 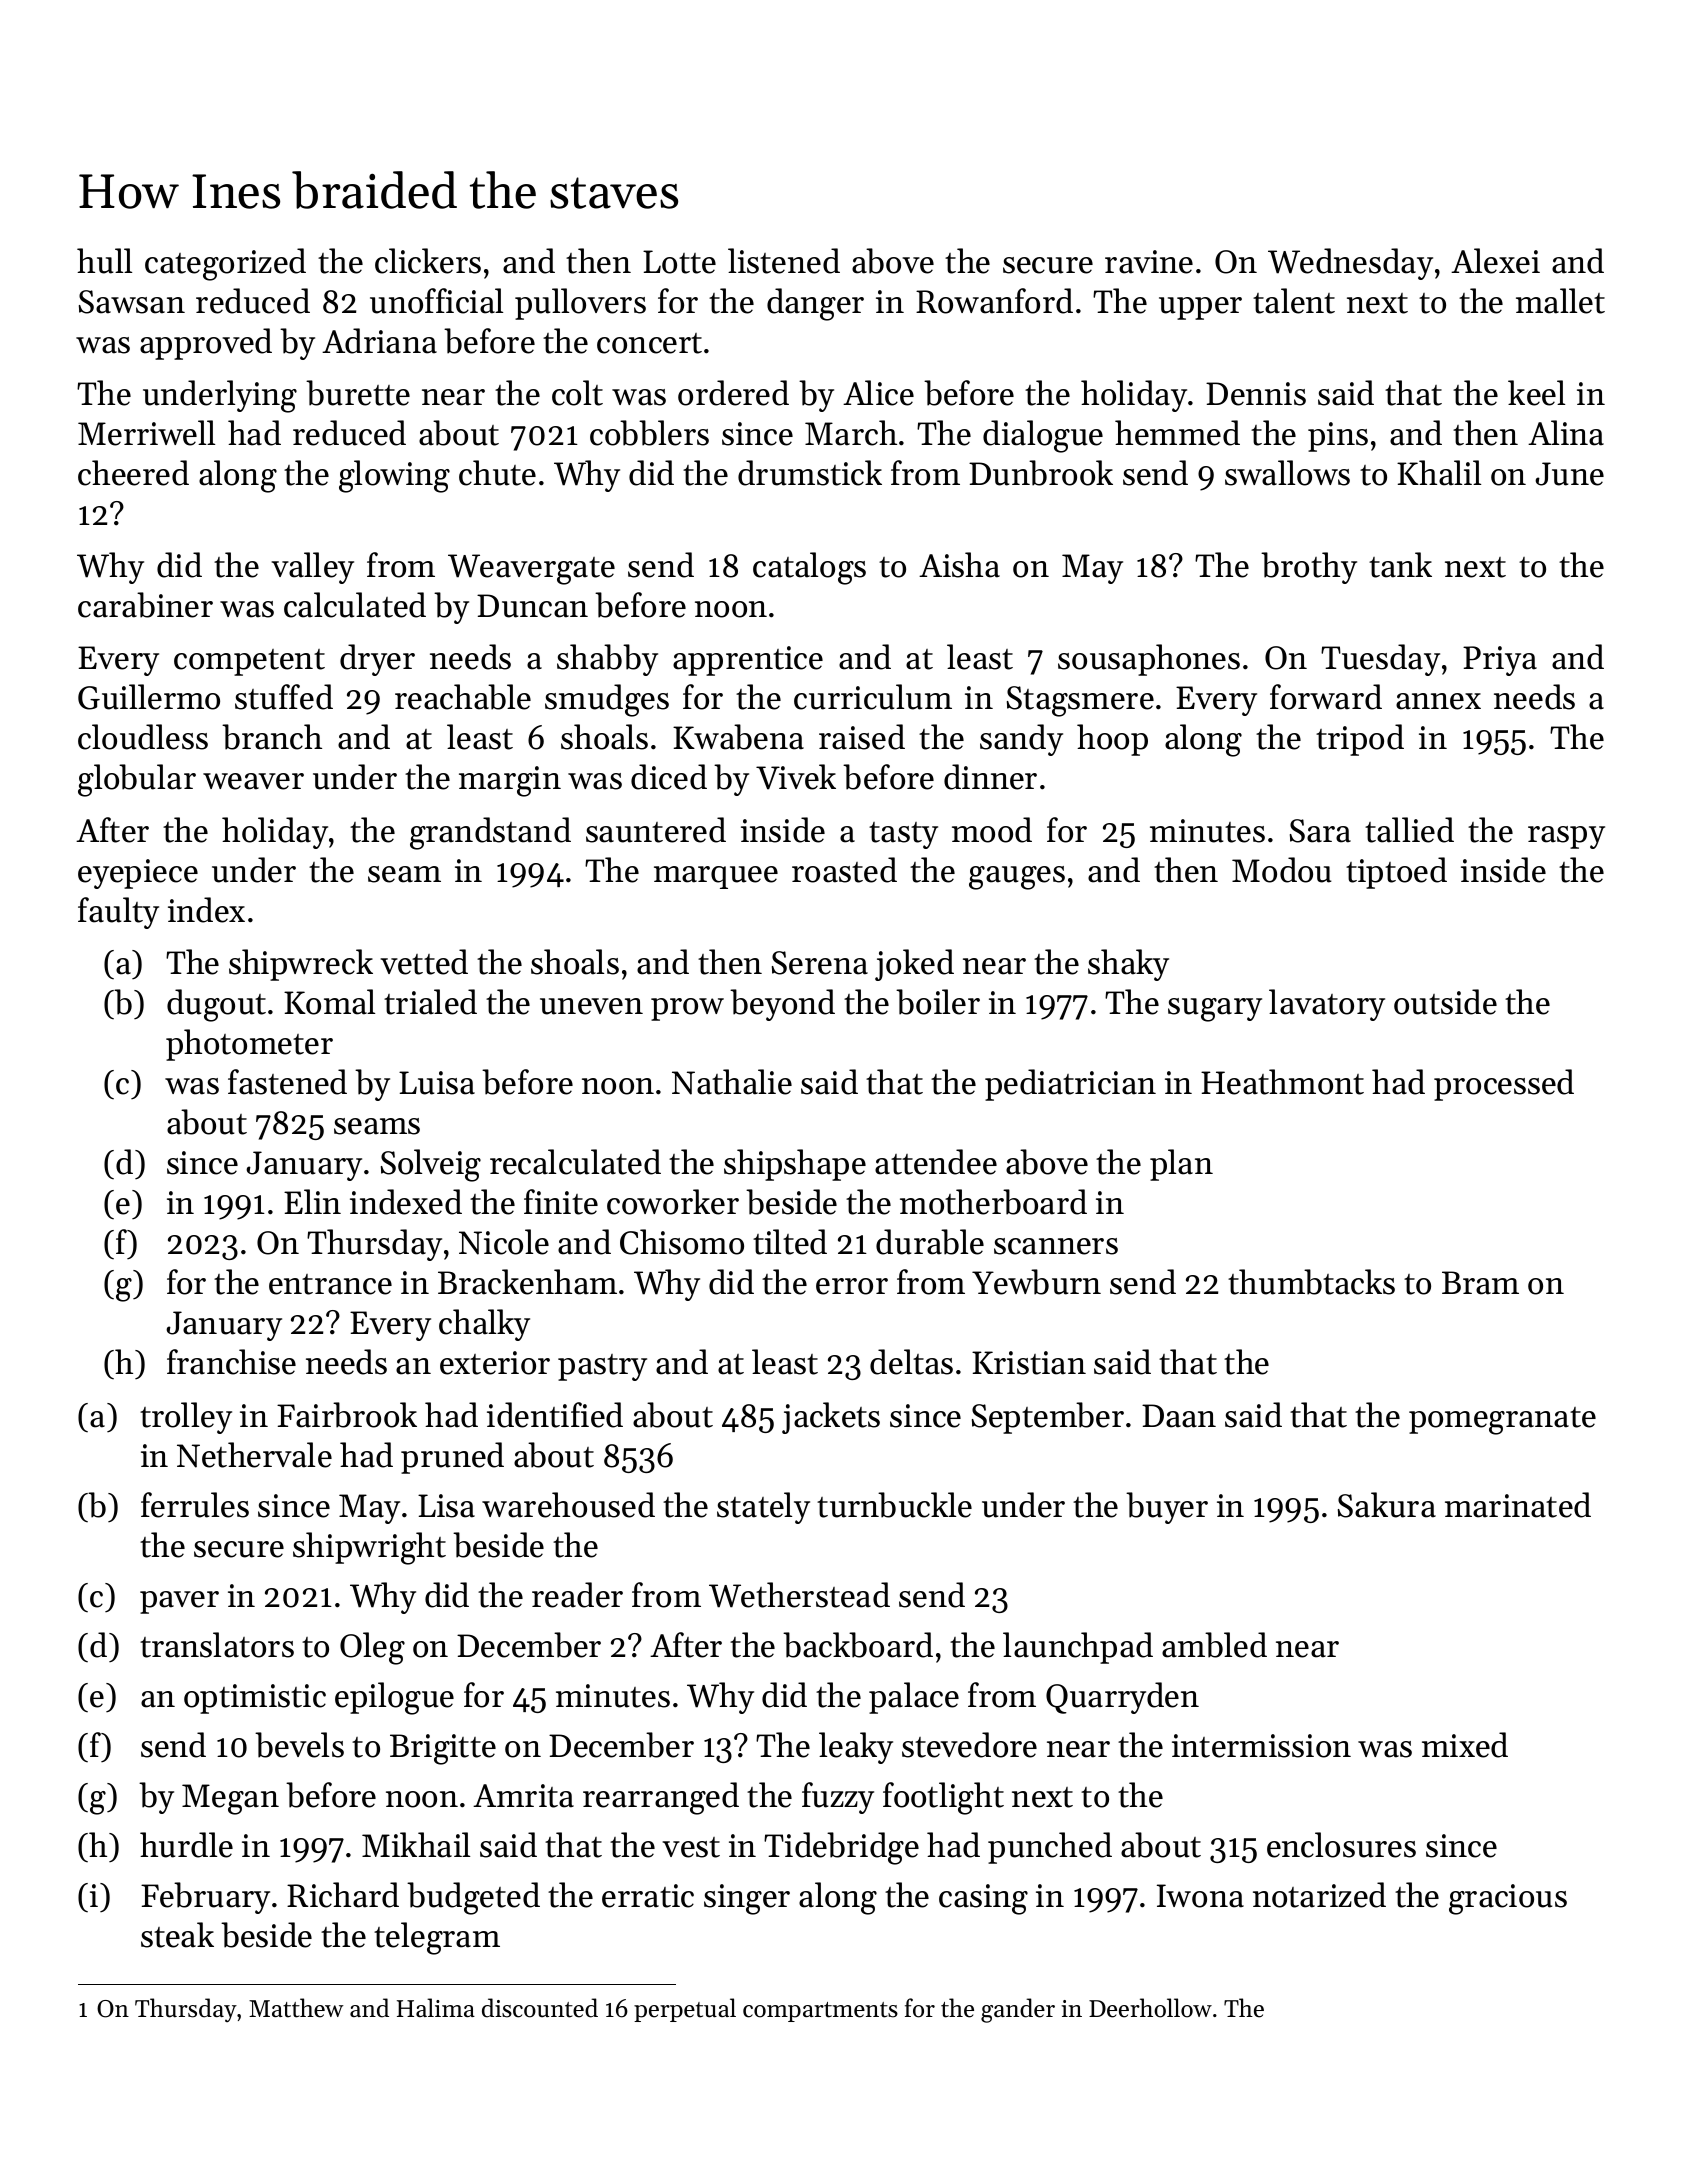 What do you see at coordinates (1311, 1282) in the image?
I see `thumbtacks` at bounding box center [1311, 1282].
